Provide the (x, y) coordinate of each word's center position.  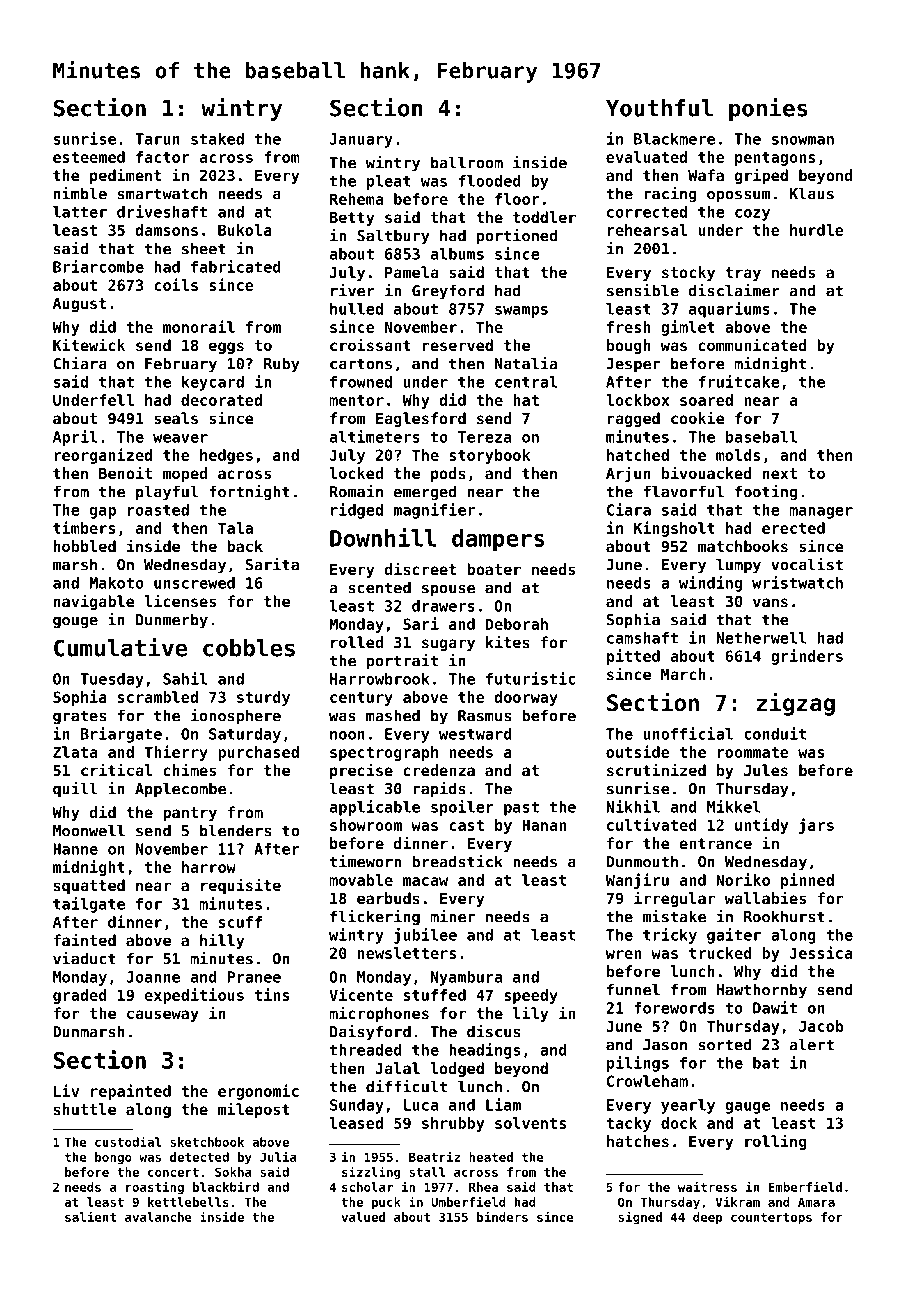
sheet (204, 248)
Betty (352, 219)
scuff (240, 922)
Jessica (821, 952)
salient (90, 1216)
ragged (634, 419)
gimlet (688, 328)
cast (466, 825)
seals (176, 418)
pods (448, 474)
